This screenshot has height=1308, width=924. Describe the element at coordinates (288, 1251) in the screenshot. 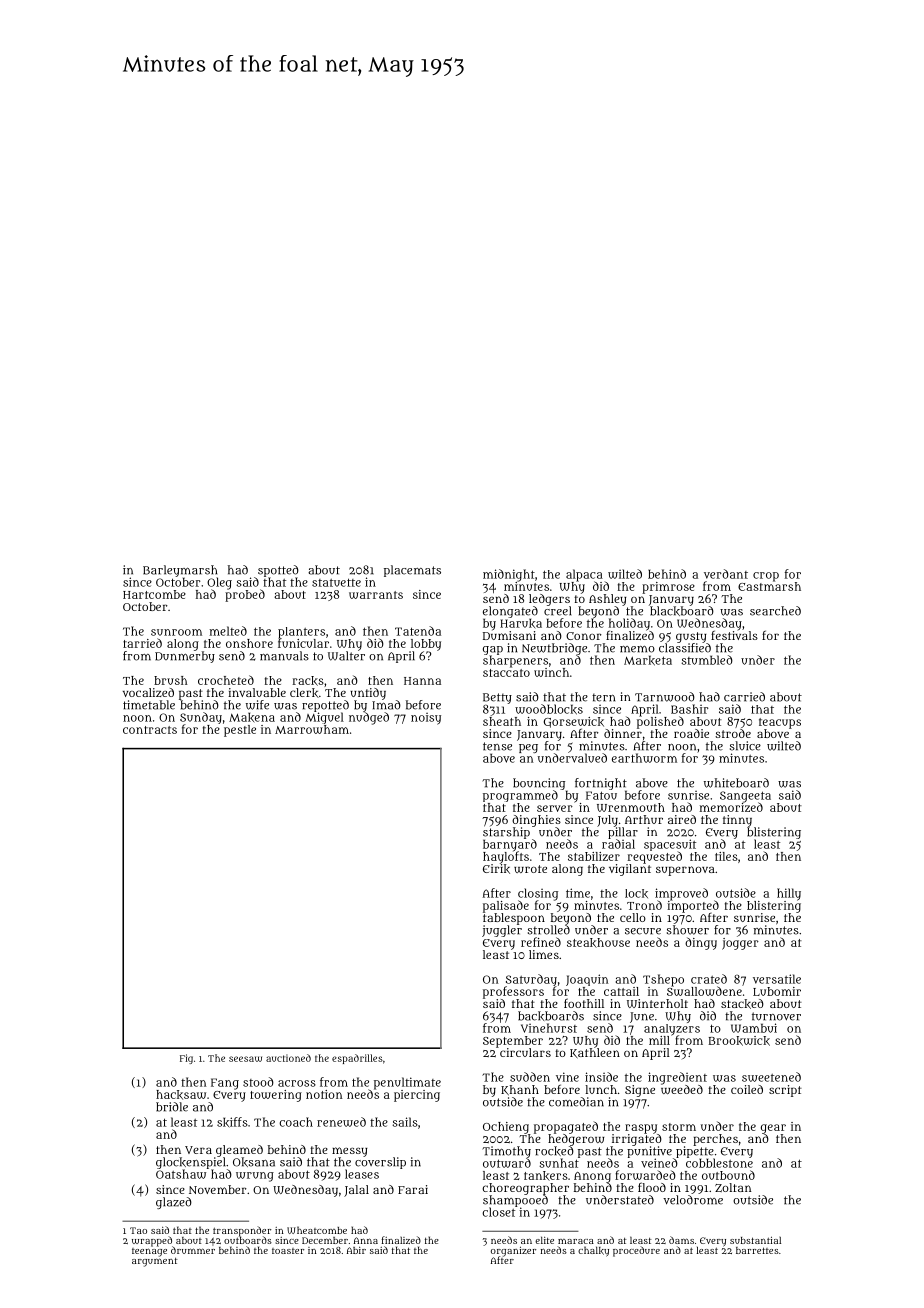

I see `toaster` at that location.
